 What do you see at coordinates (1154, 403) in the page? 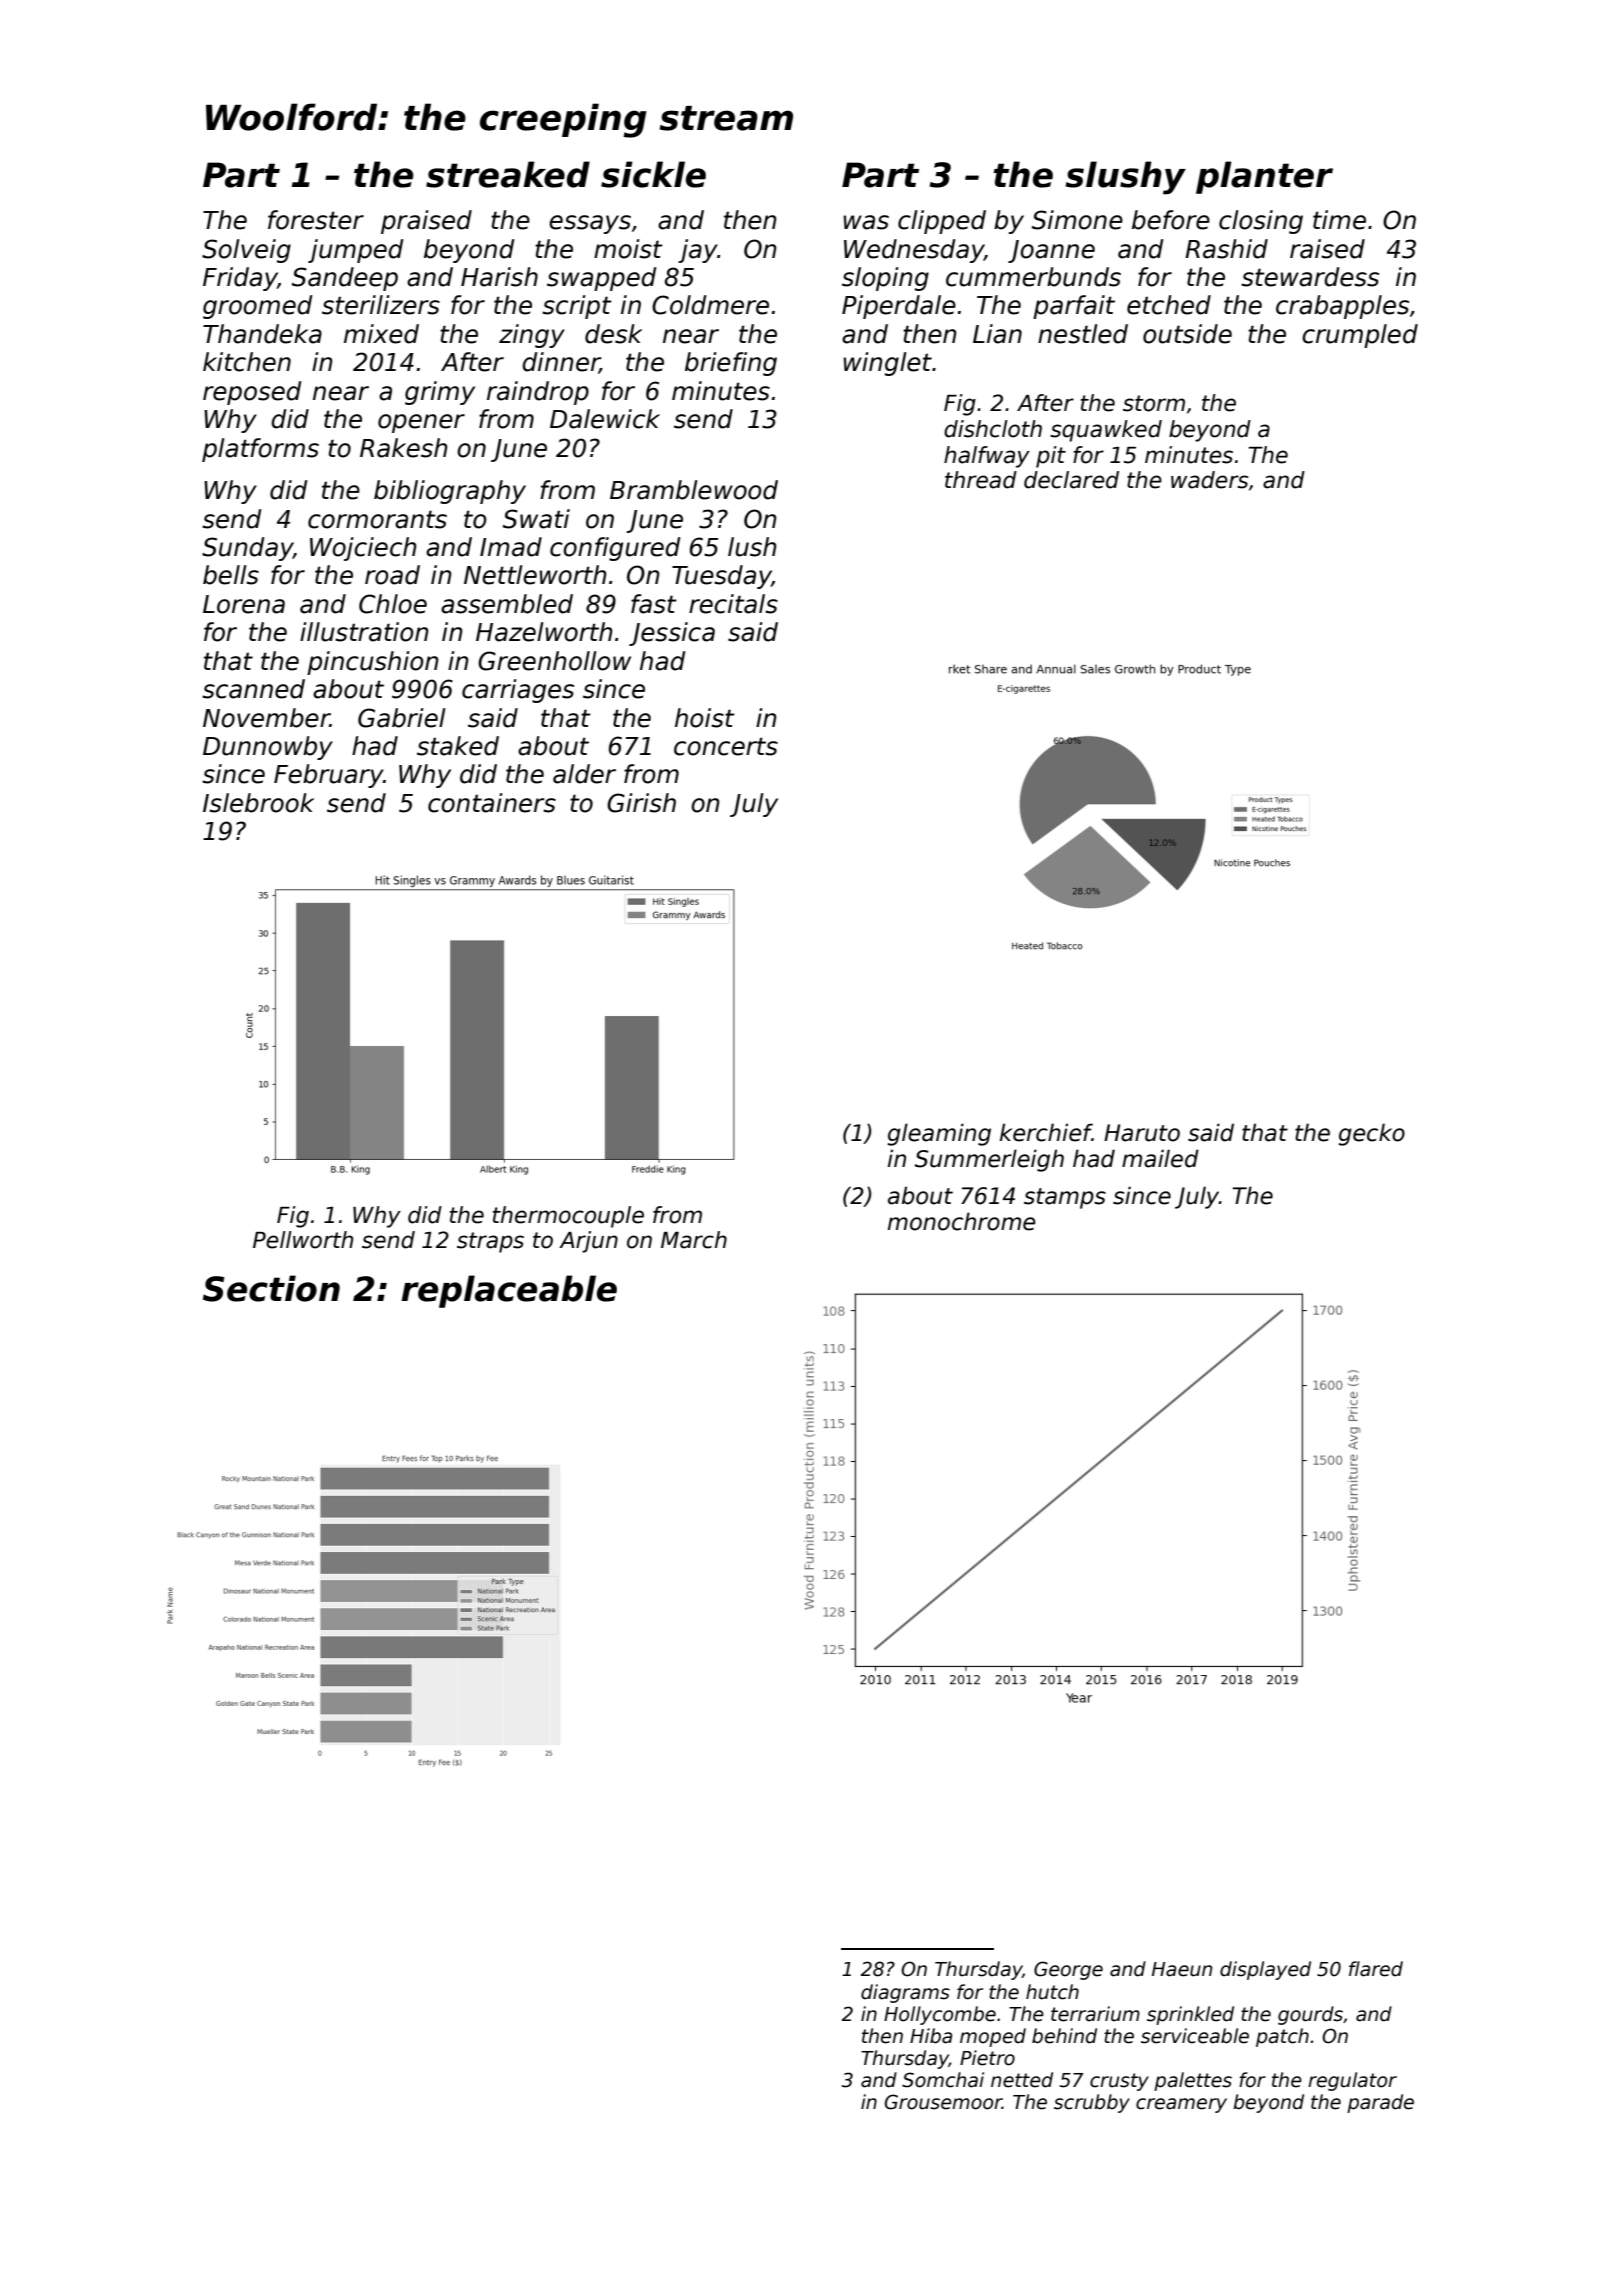
I see `storm` at bounding box center [1154, 403].
